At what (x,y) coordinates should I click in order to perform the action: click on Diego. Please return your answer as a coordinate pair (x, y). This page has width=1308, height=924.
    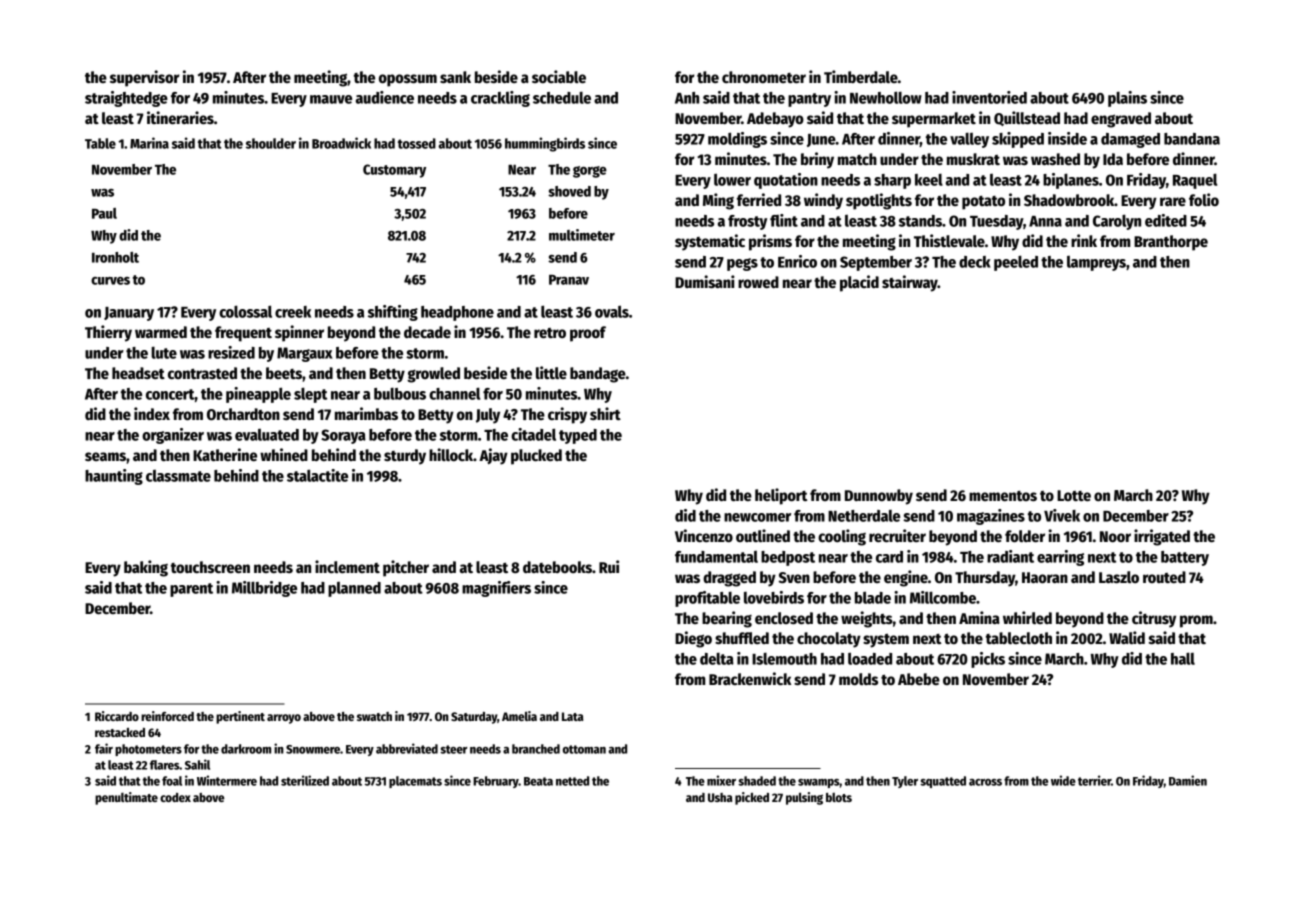
    Looking at the image, I should click on (693, 639).
